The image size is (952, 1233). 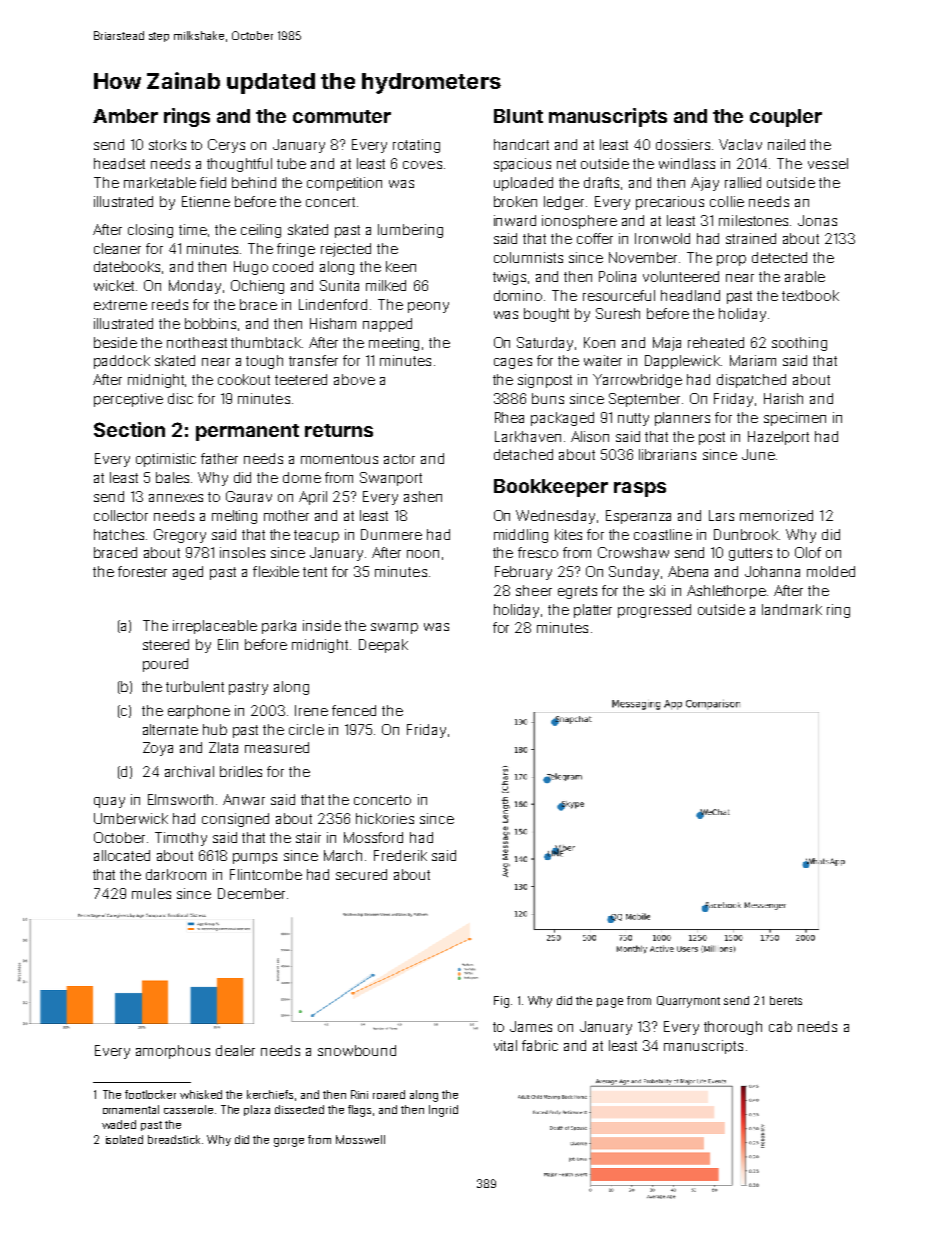 What do you see at coordinates (619, 295) in the screenshot?
I see `resourceful` at bounding box center [619, 295].
